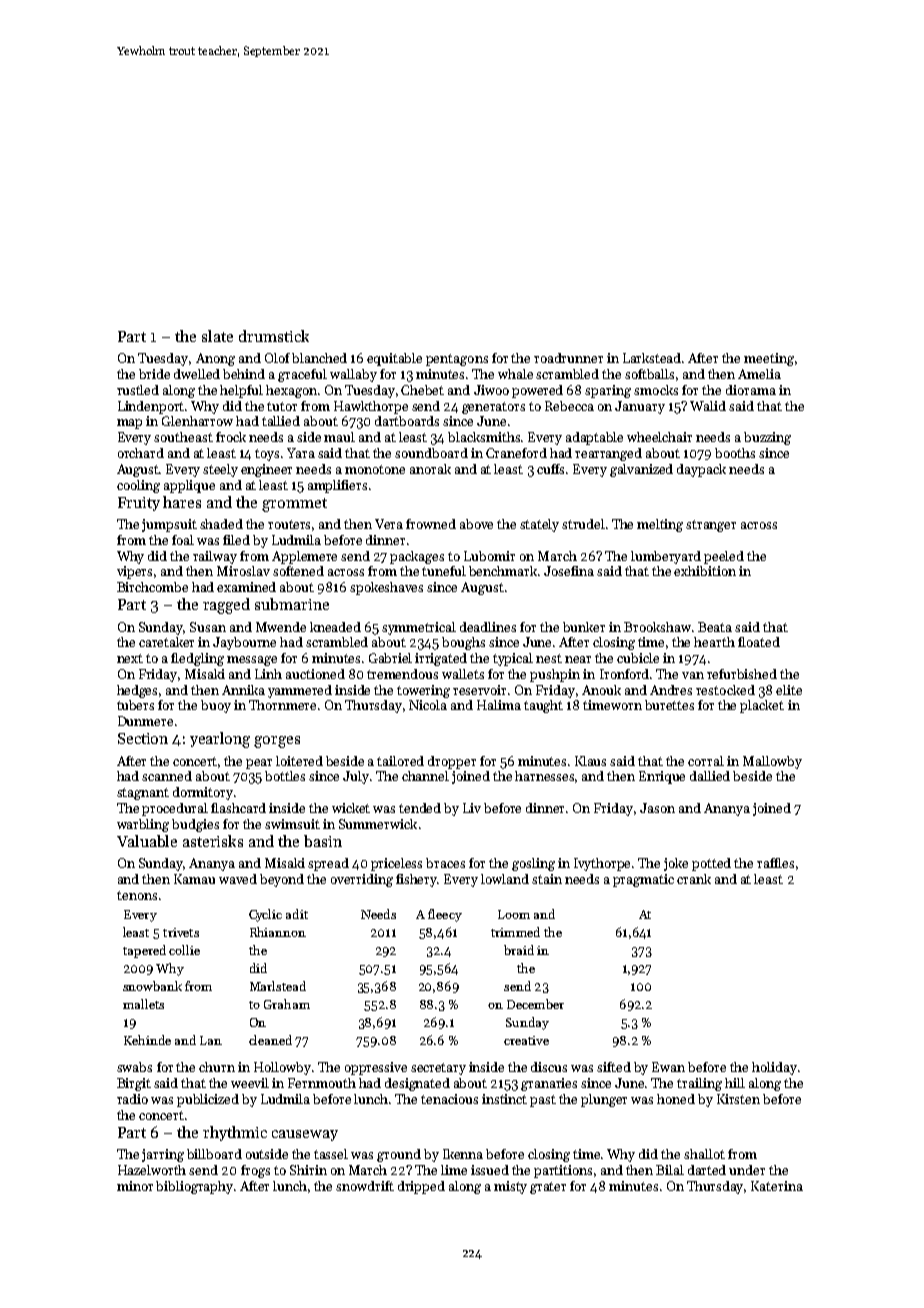 The height and width of the screenshot is (1308, 924). What do you see at coordinates (194, 1187) in the screenshot?
I see `bibliography` at bounding box center [194, 1187].
